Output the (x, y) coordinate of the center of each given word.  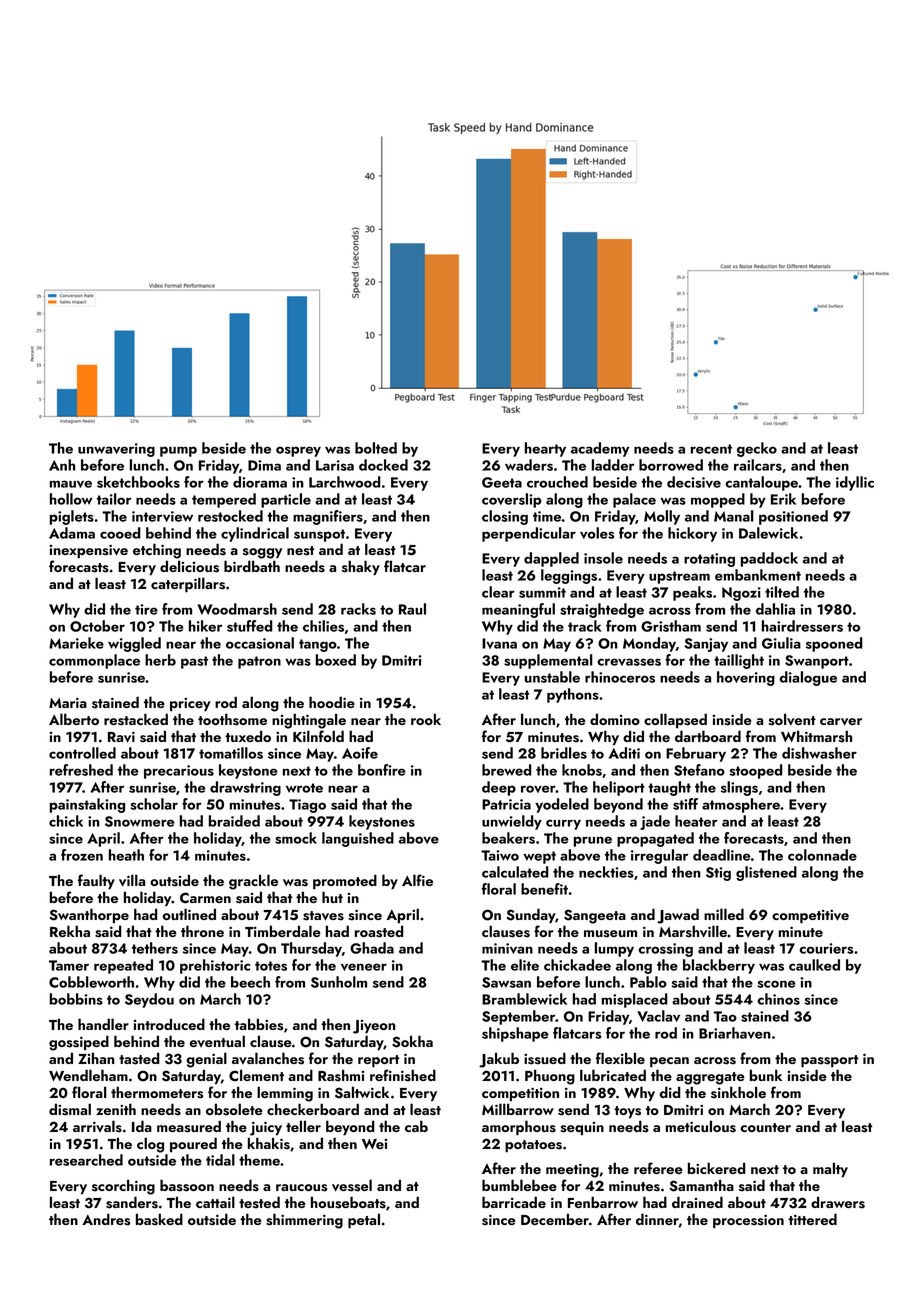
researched (86, 1160)
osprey (298, 451)
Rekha (70, 931)
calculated (515, 872)
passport (829, 1061)
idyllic (855, 483)
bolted (376, 448)
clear (498, 592)
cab (416, 1126)
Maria (68, 703)
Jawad (678, 916)
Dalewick (768, 533)
